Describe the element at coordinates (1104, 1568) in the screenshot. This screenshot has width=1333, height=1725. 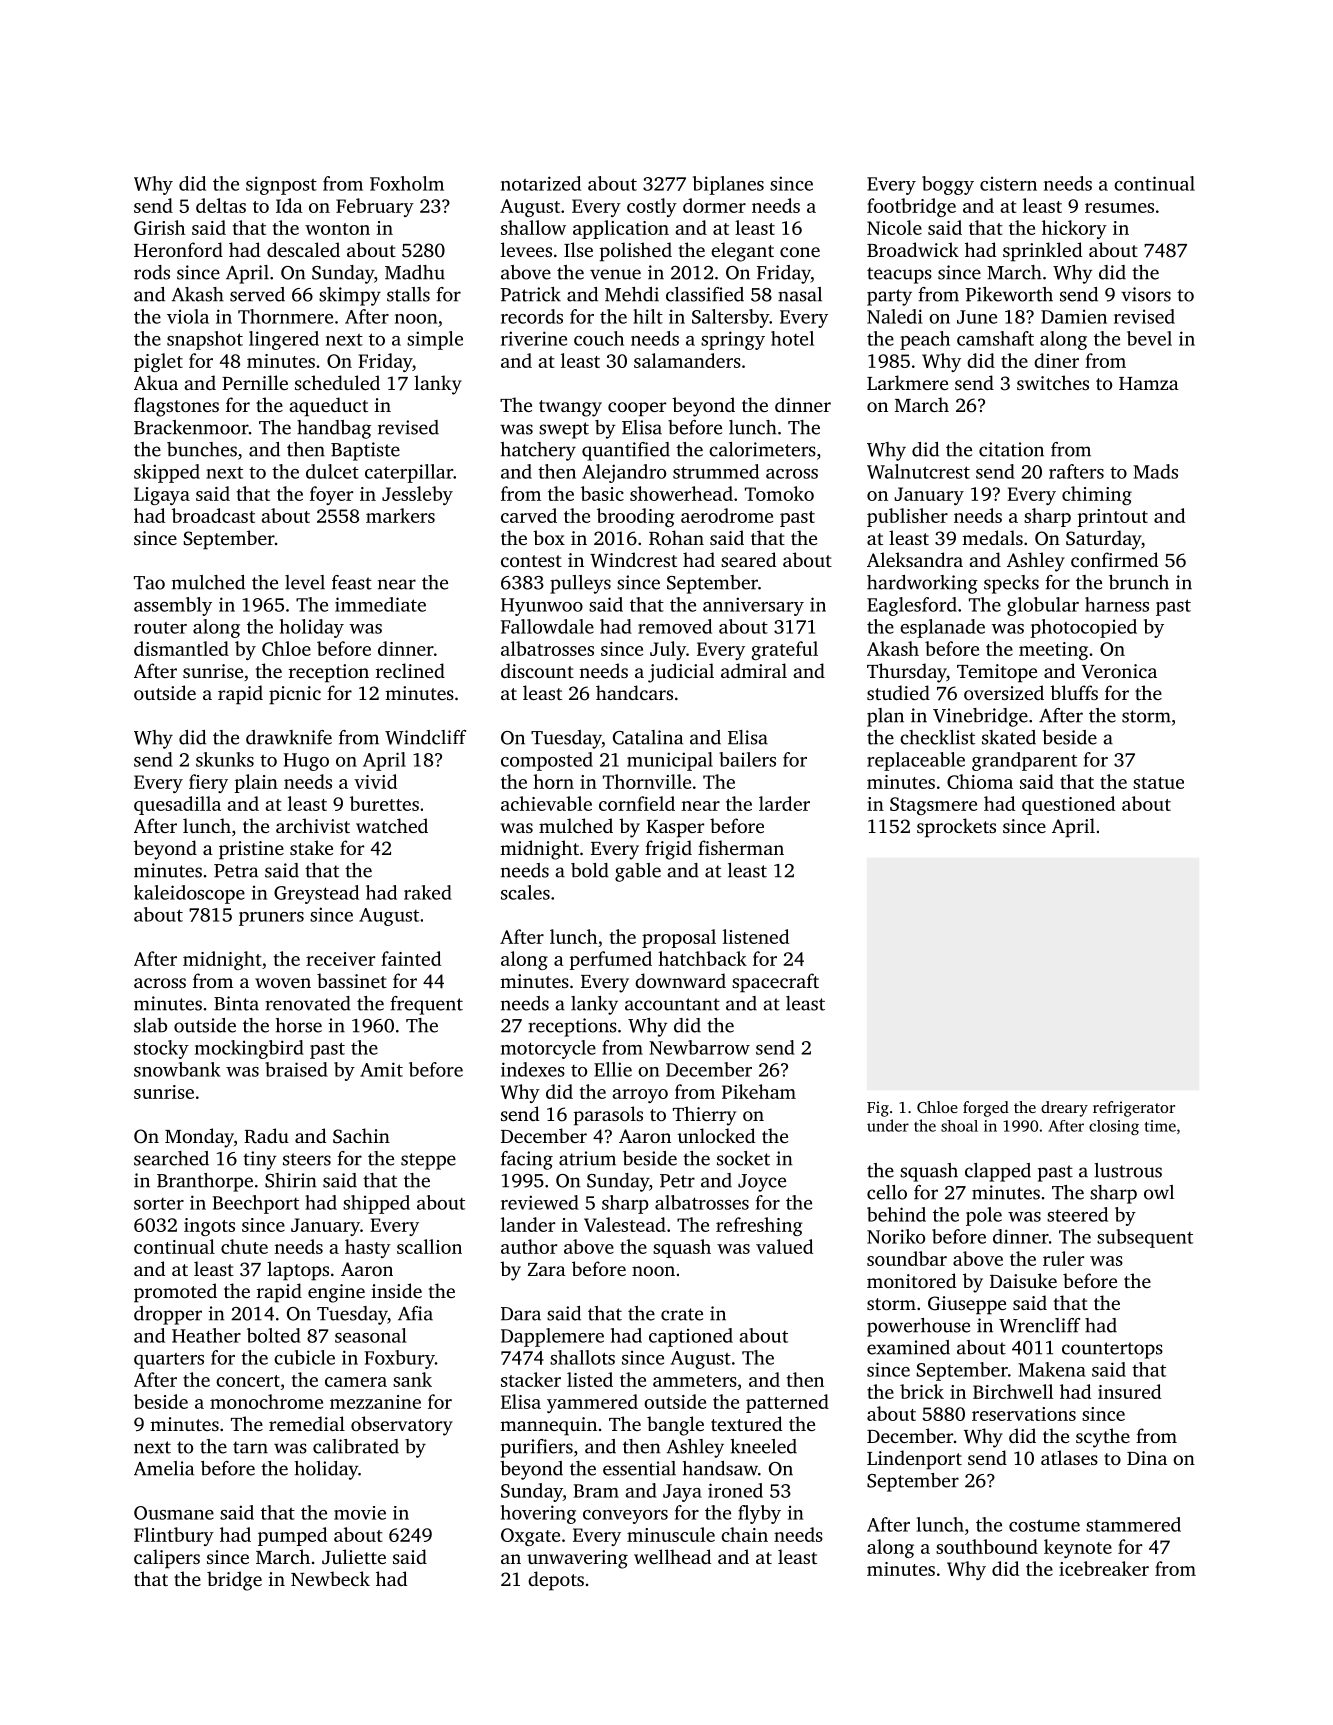
I see `icebreaker` at that location.
